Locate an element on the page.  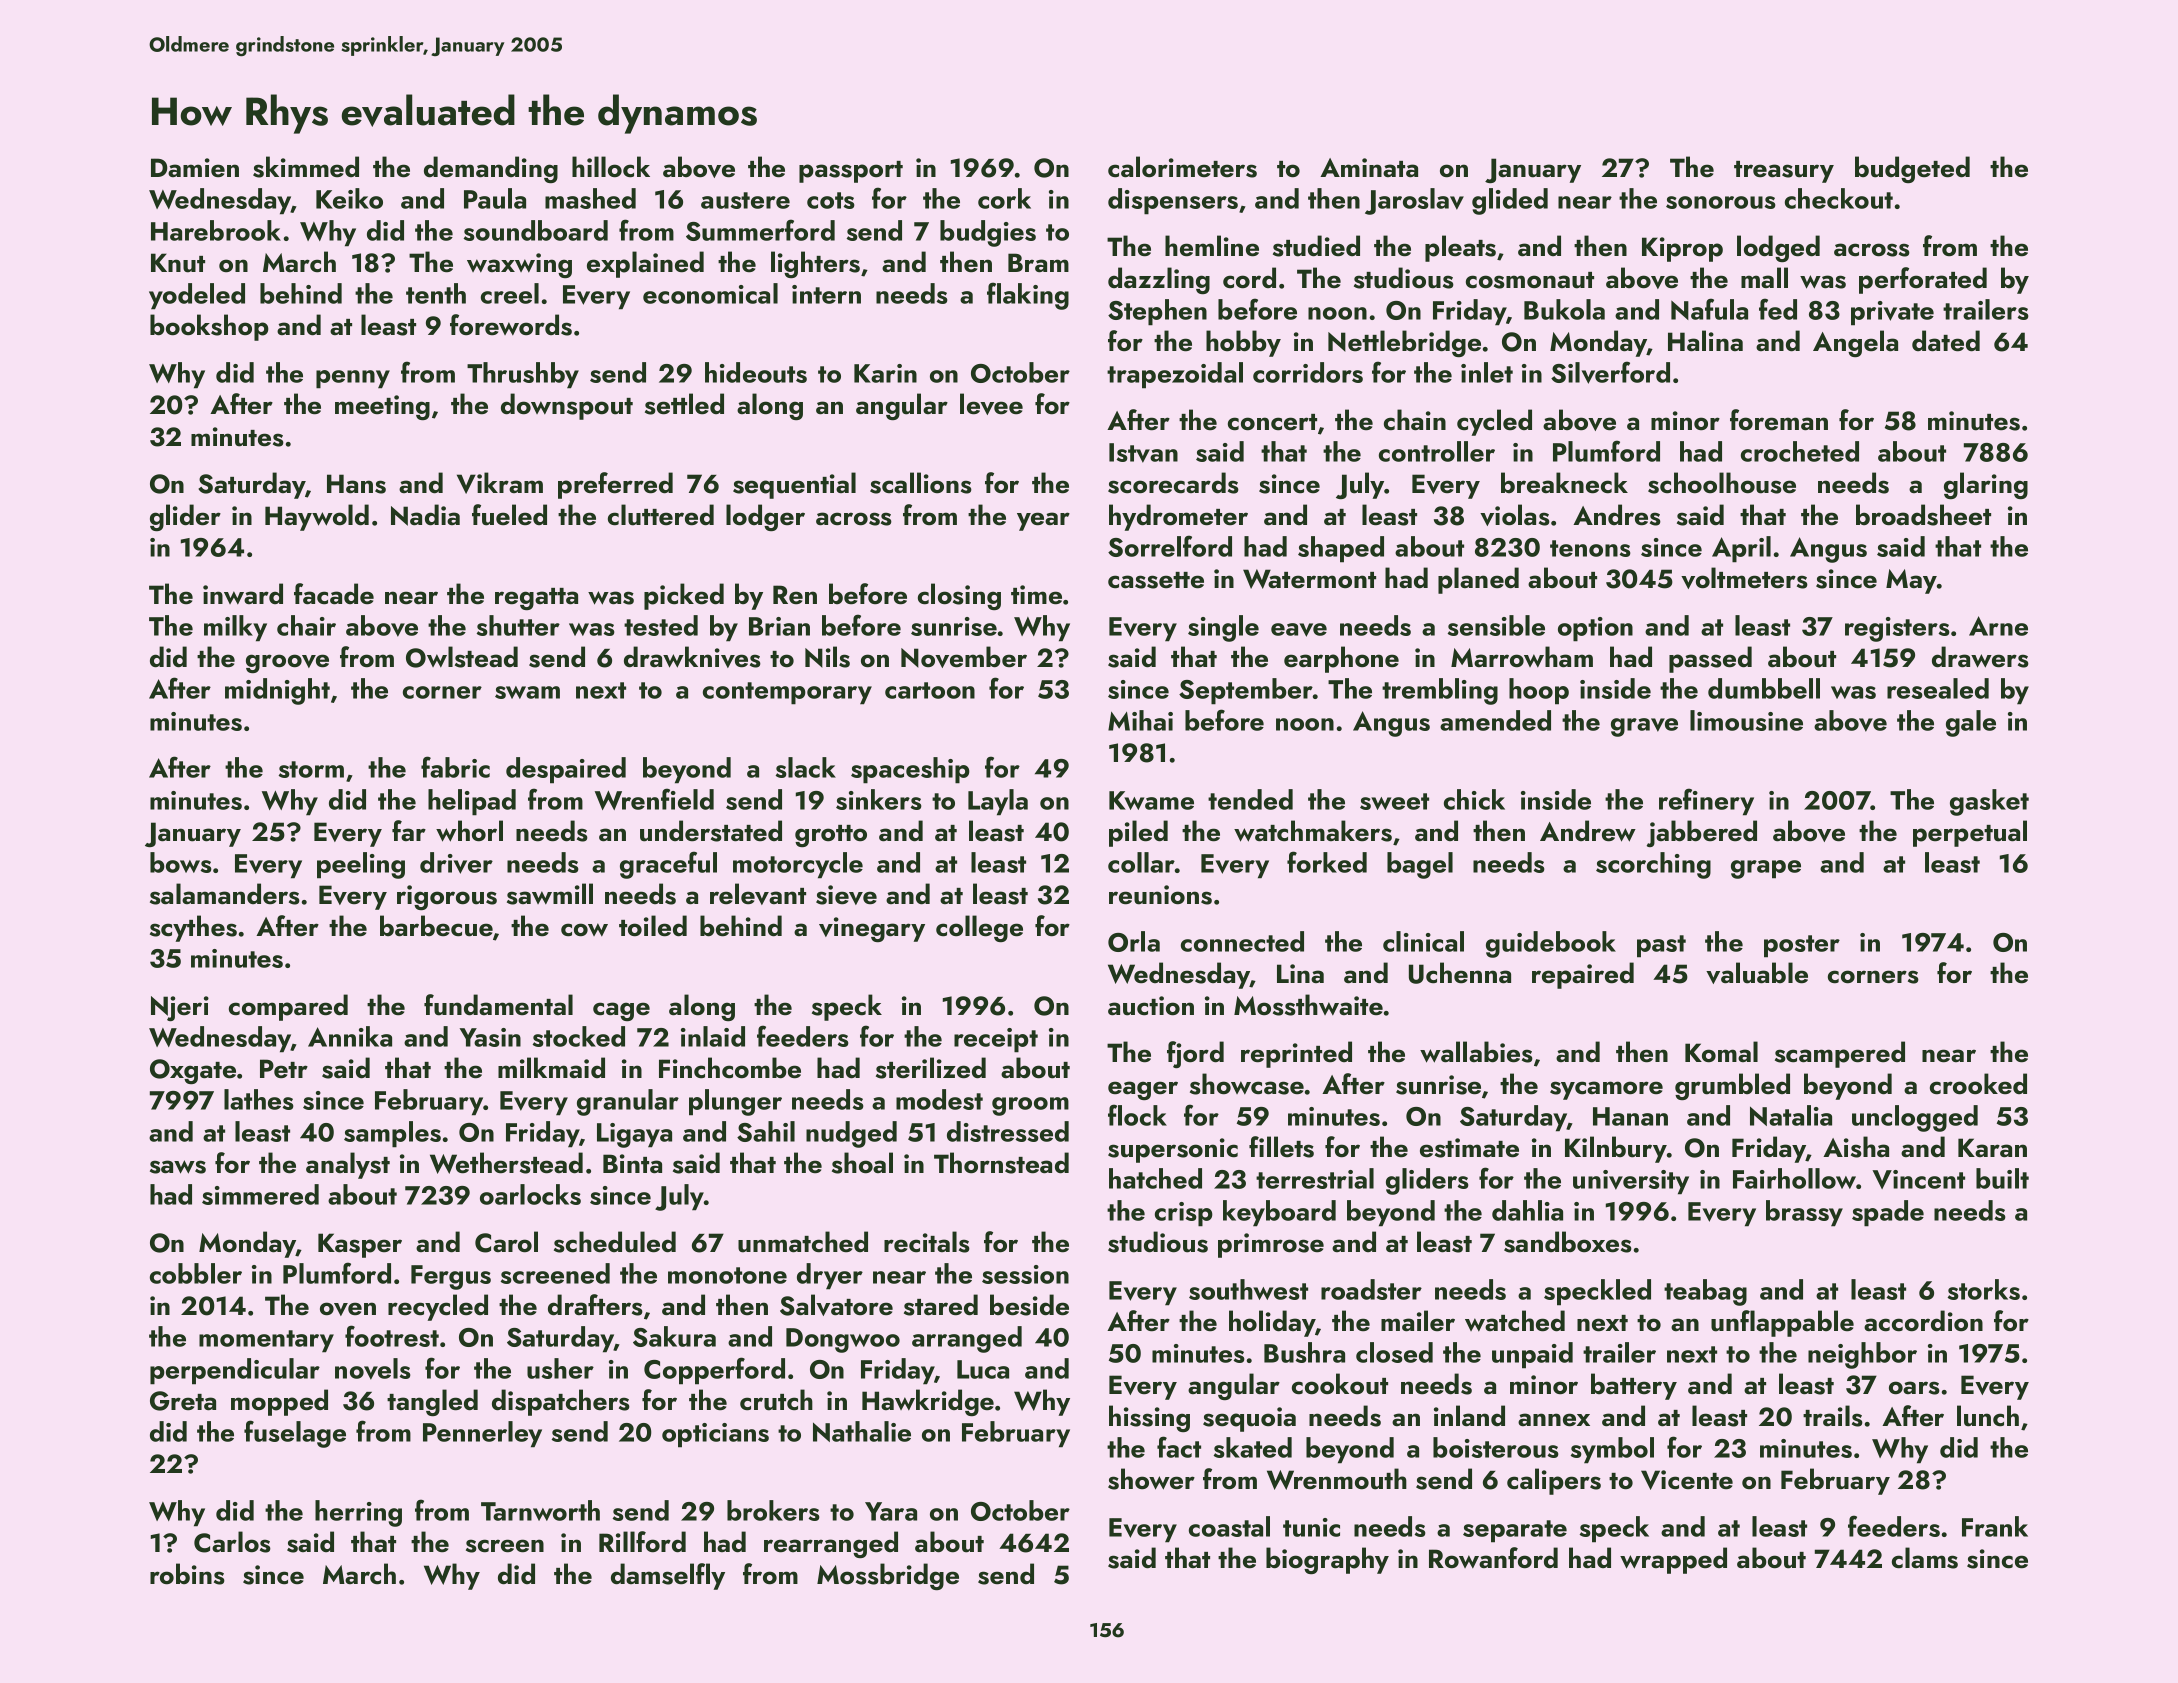
lighters is located at coordinates (815, 264).
